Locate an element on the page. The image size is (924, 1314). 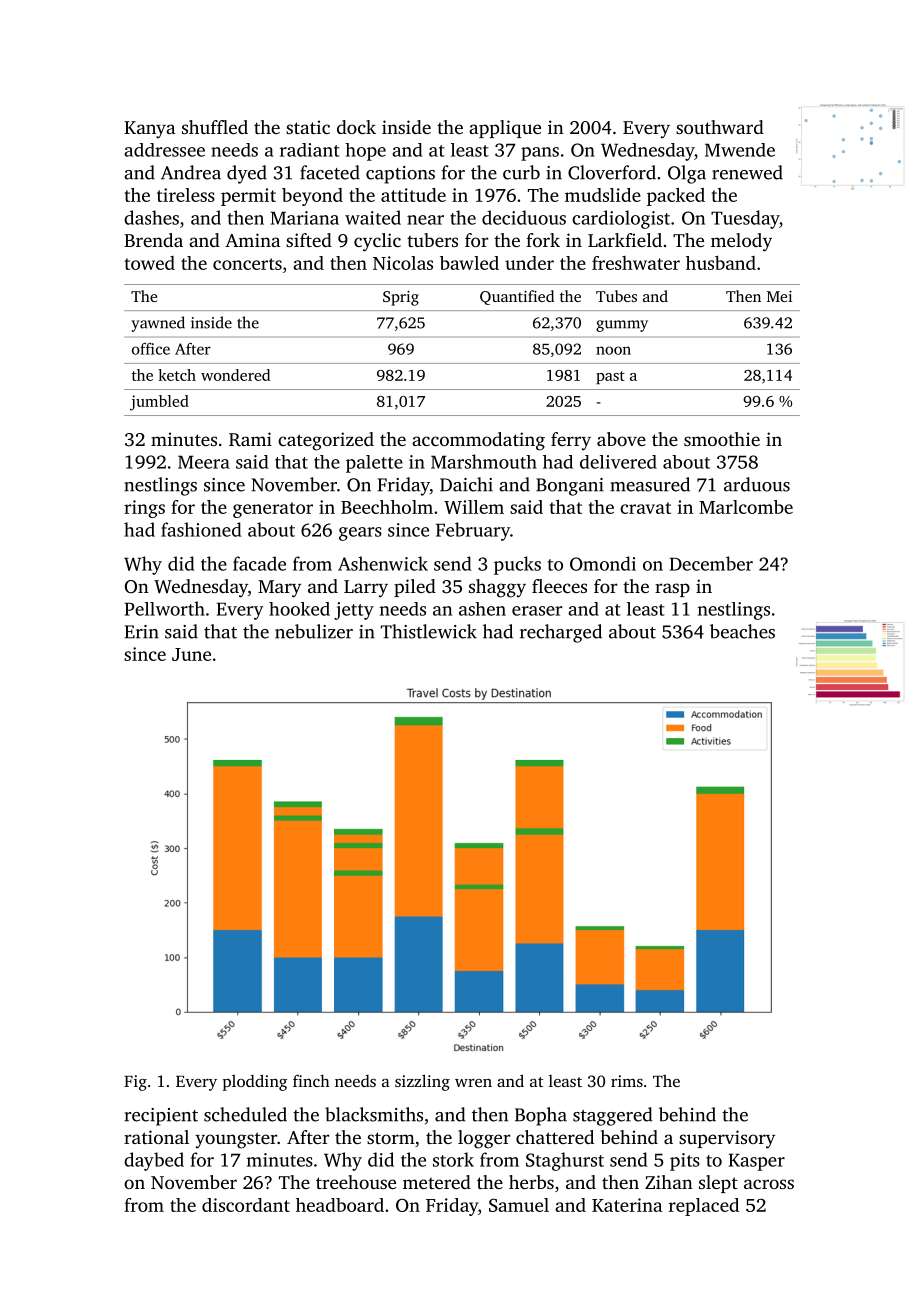
rims is located at coordinates (627, 1081).
